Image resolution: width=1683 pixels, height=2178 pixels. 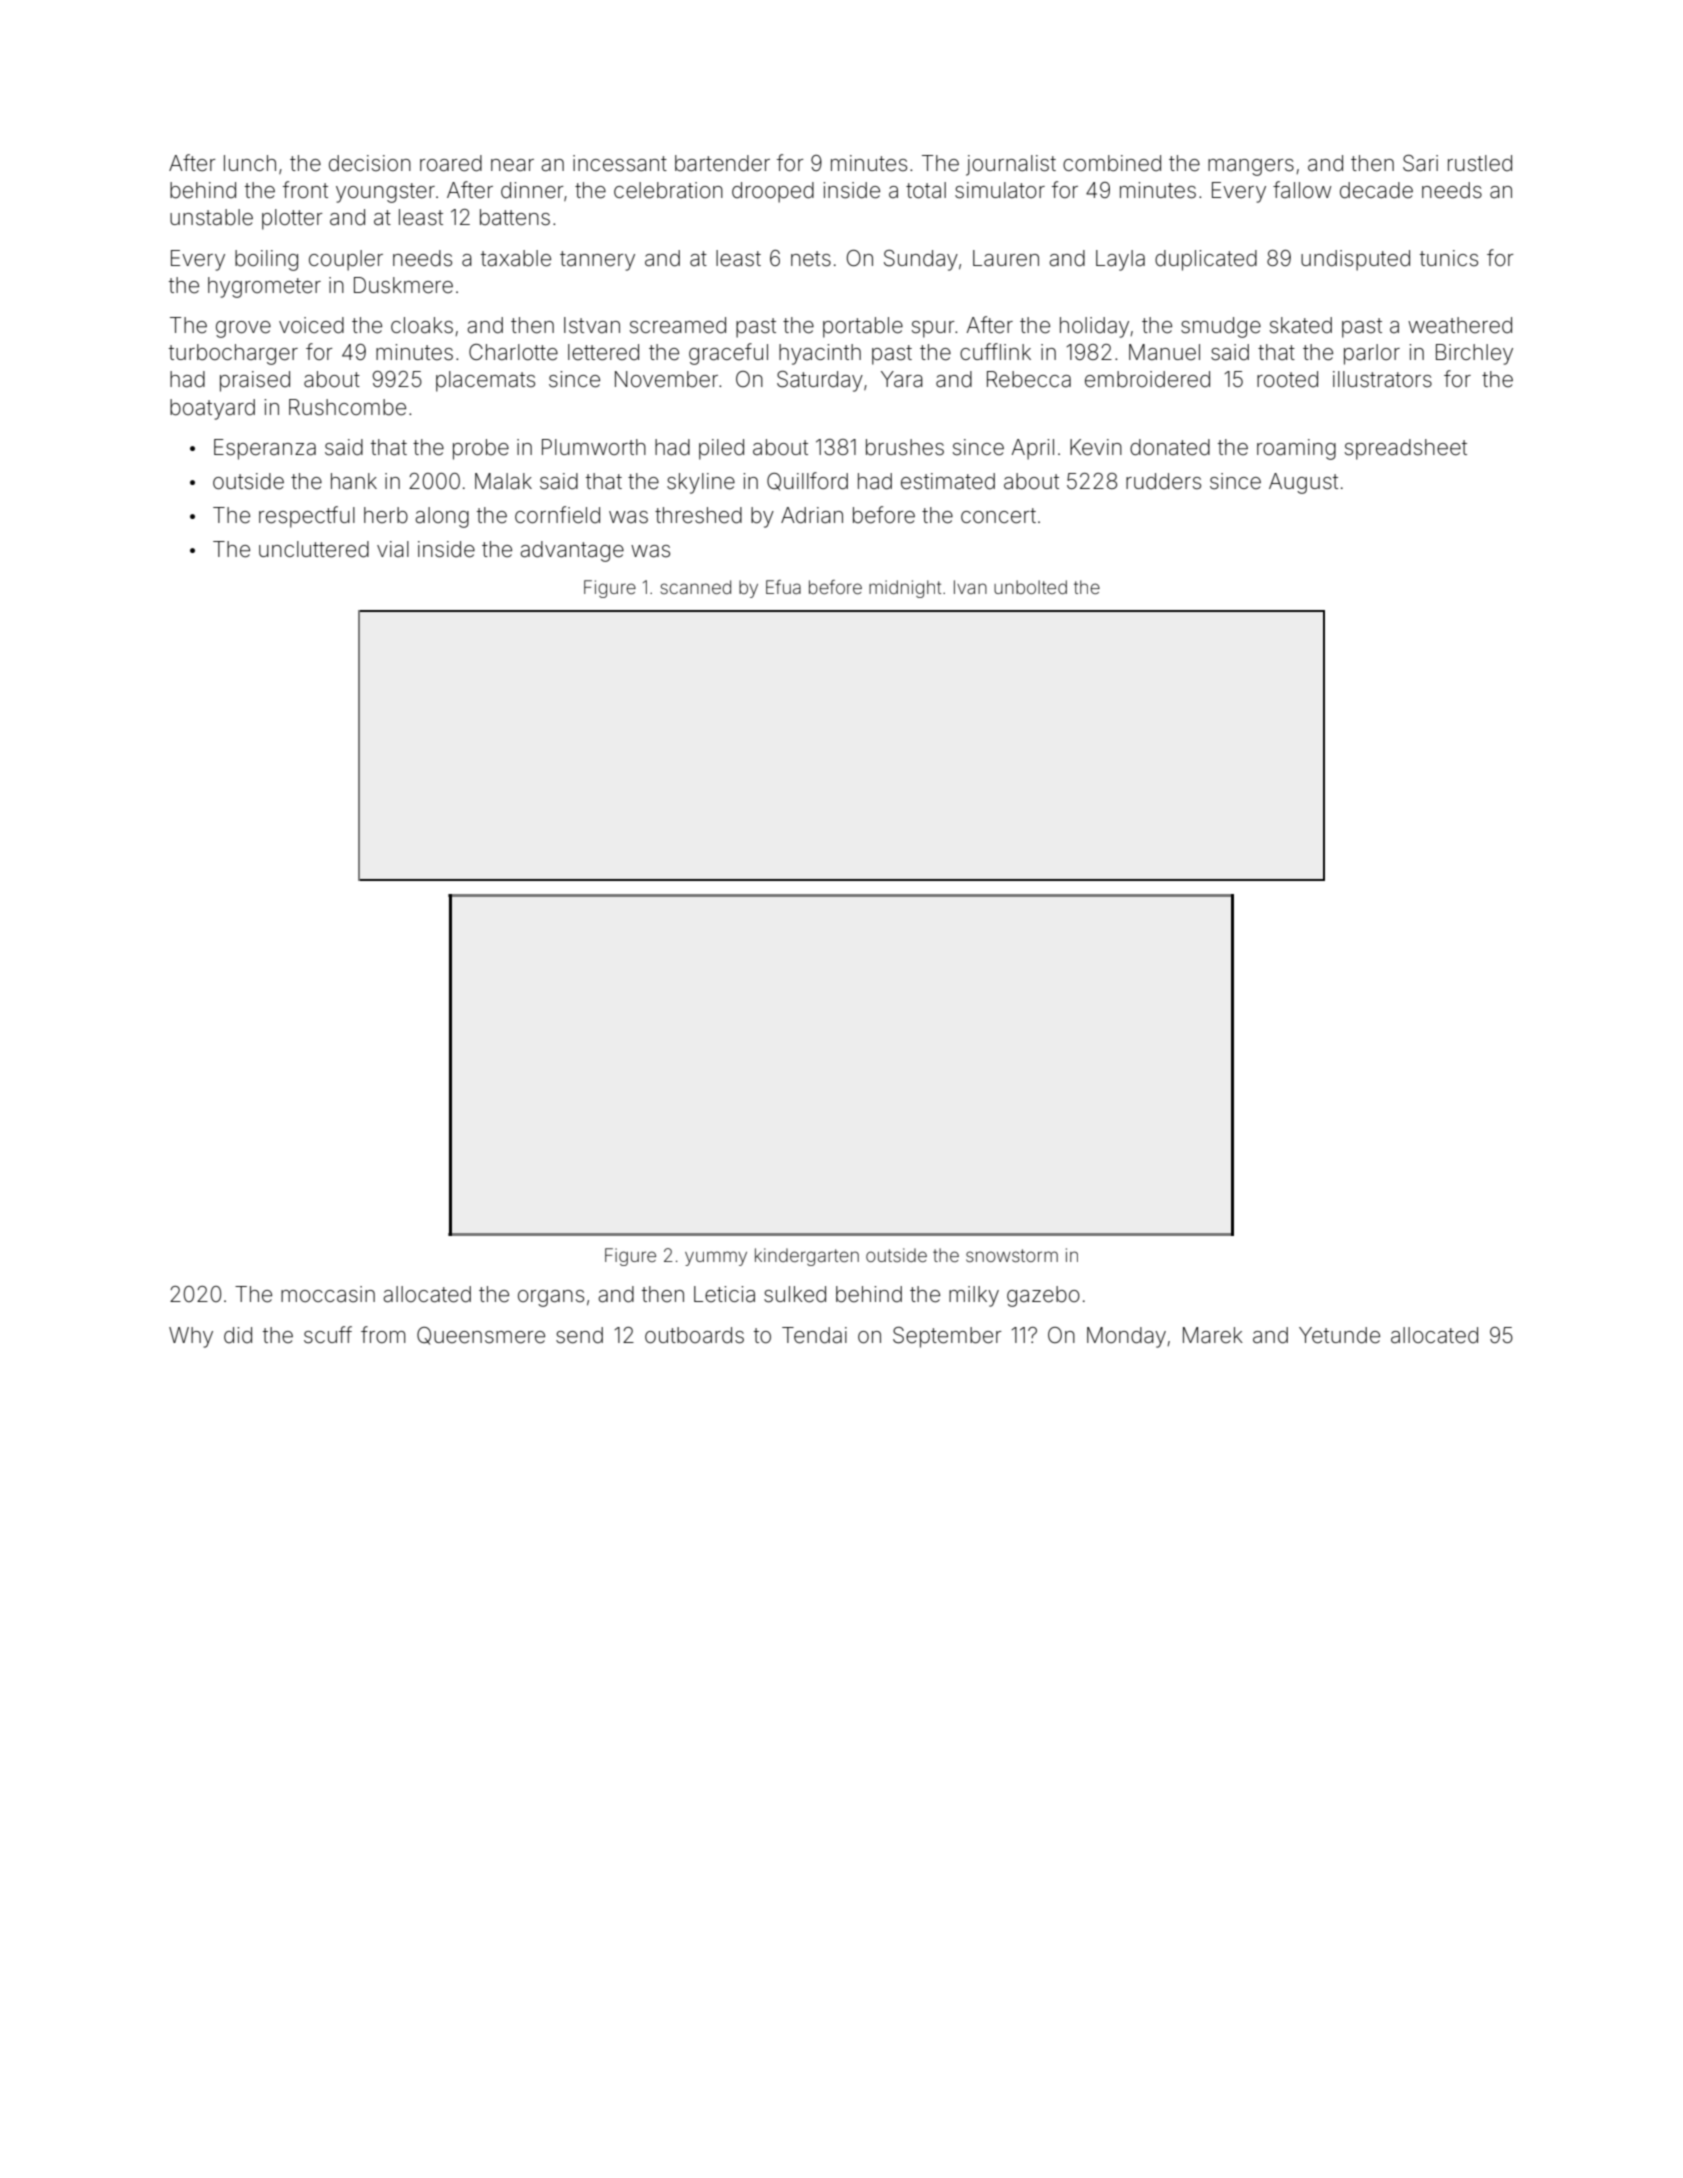 I want to click on estimated, so click(x=948, y=481).
